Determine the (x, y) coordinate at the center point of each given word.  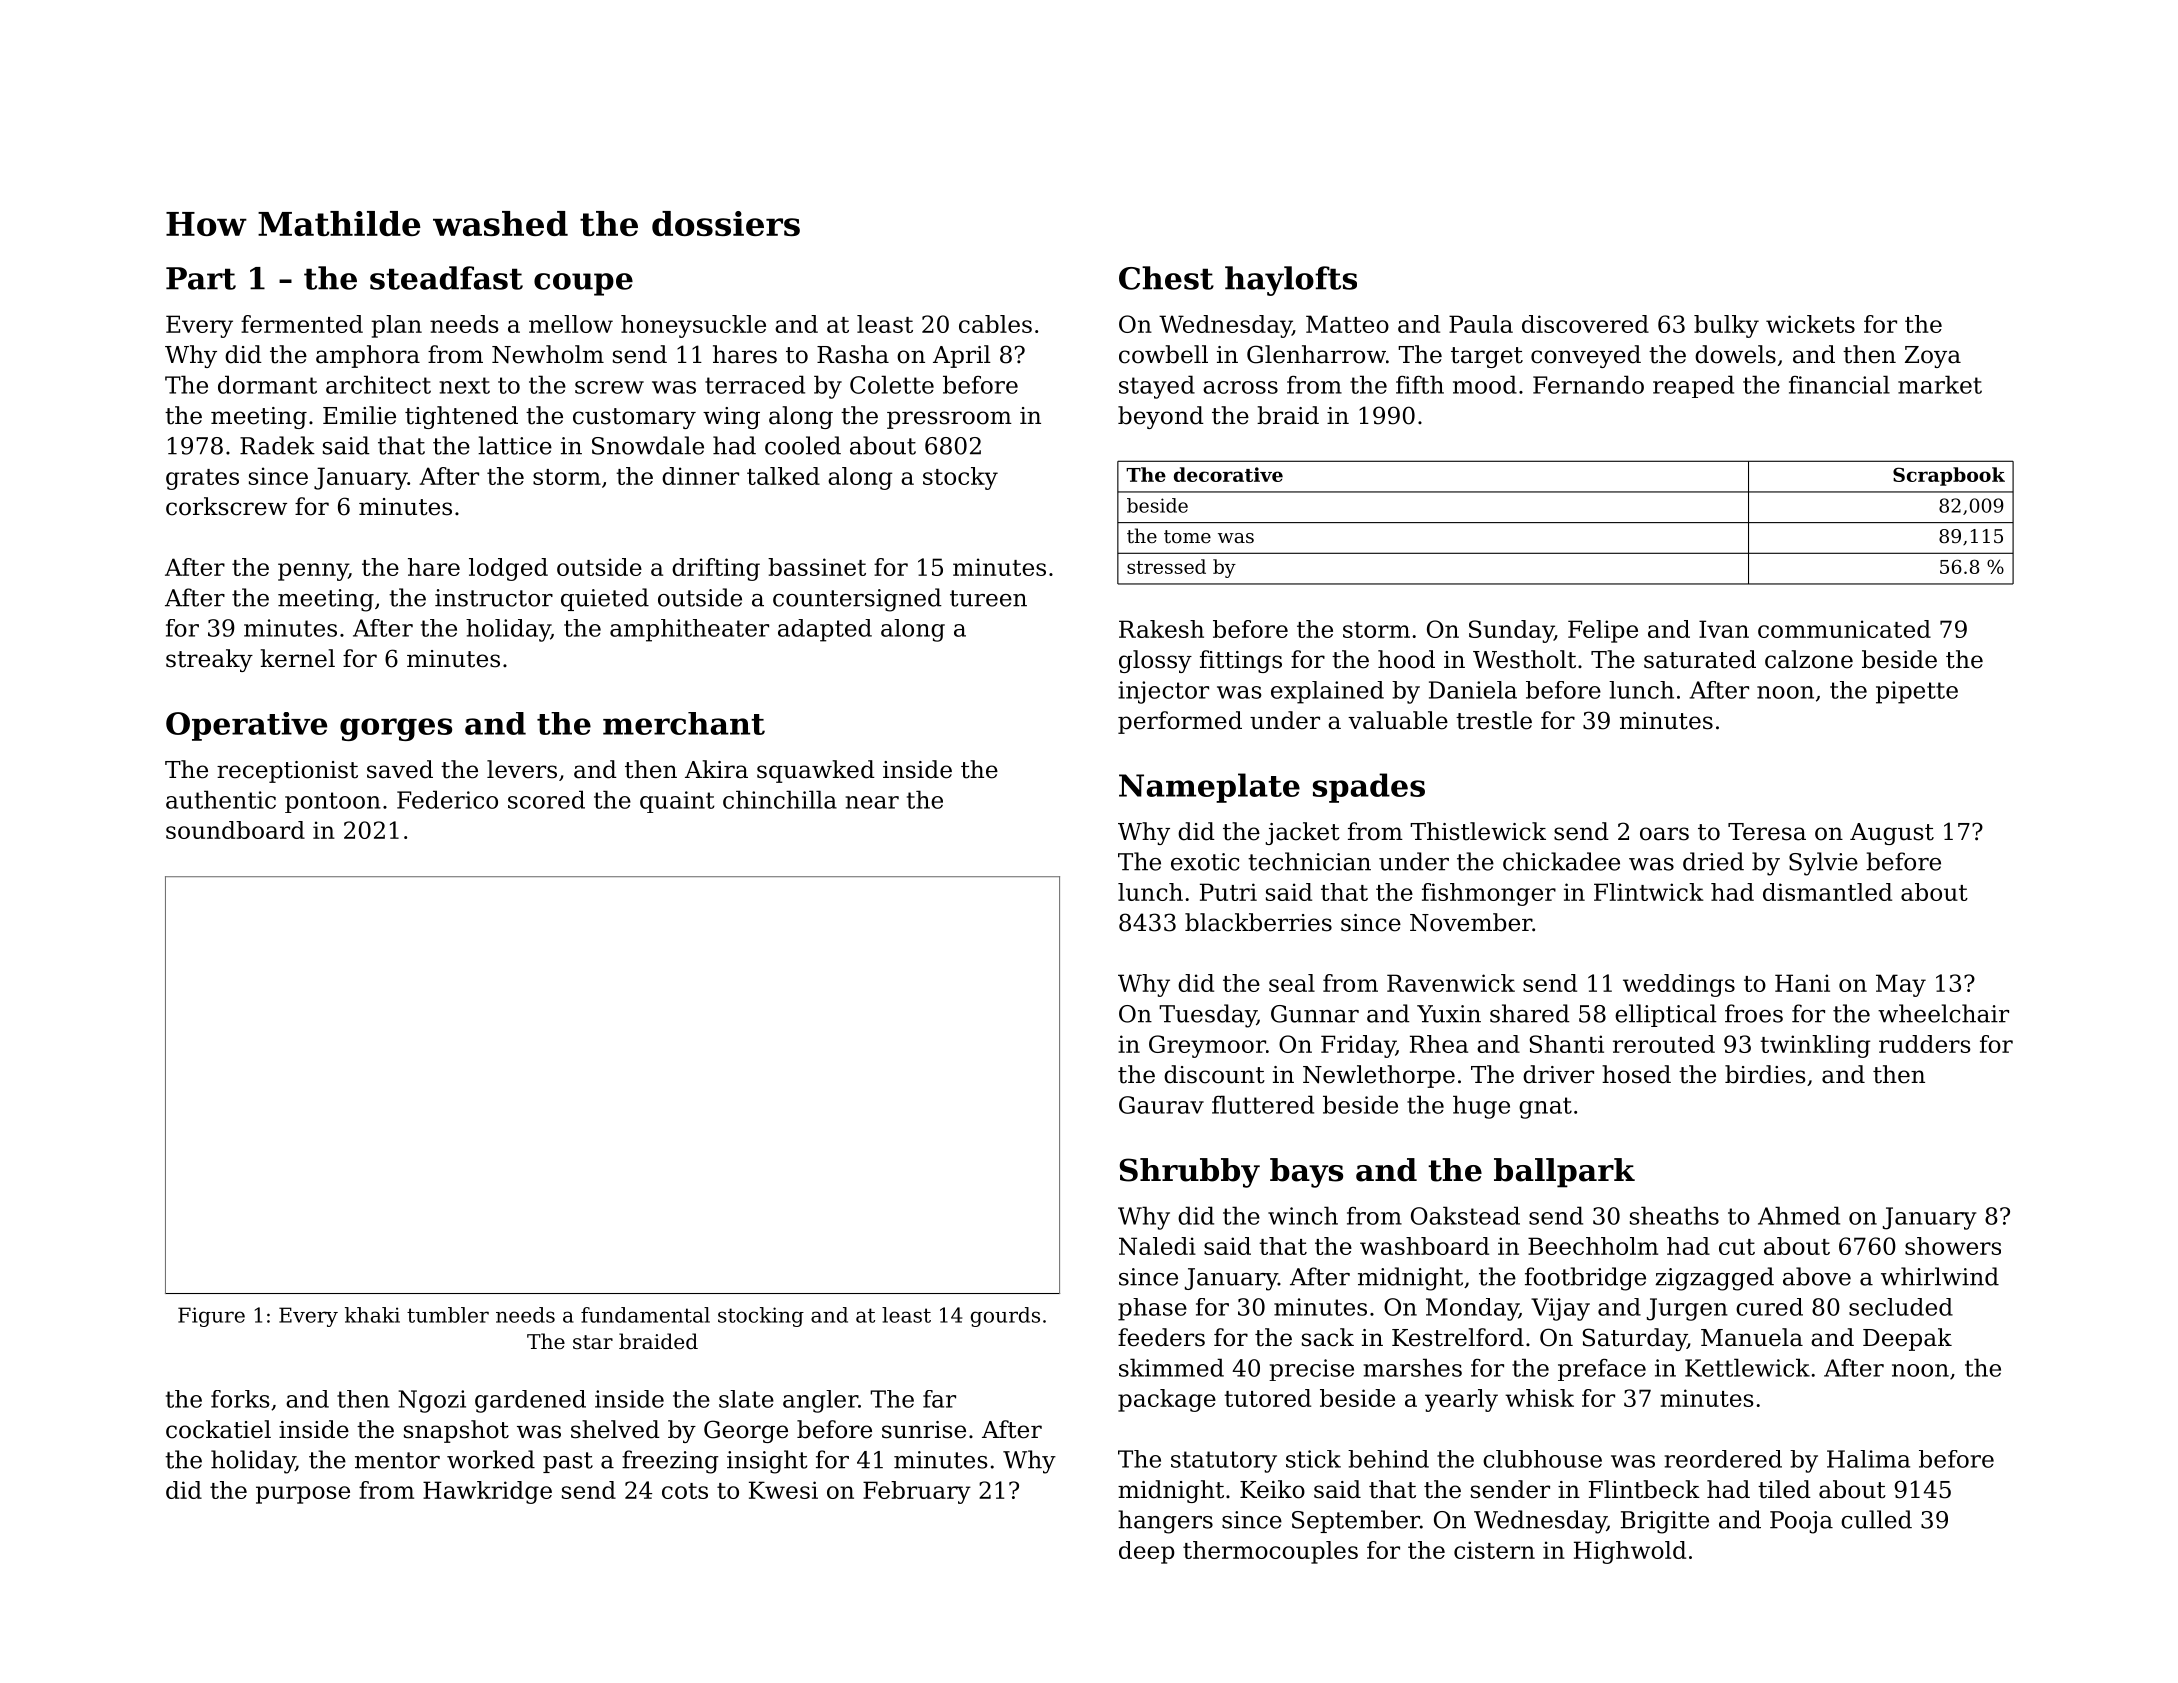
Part (201, 278)
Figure (211, 1317)
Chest (1166, 278)
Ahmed (1799, 1215)
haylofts (1291, 281)
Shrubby (1190, 1173)
